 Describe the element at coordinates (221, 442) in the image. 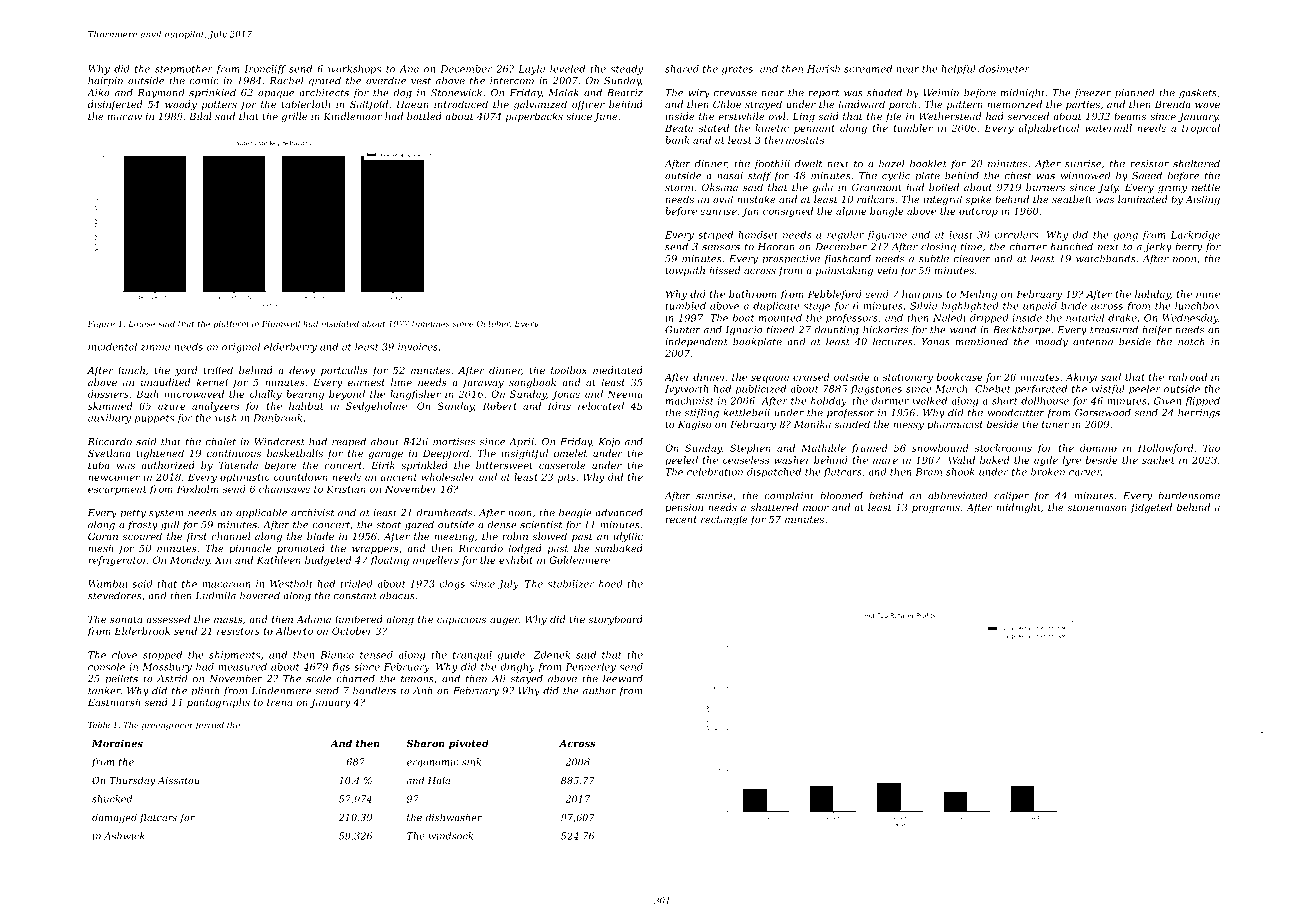

I see `chalet` at that location.
